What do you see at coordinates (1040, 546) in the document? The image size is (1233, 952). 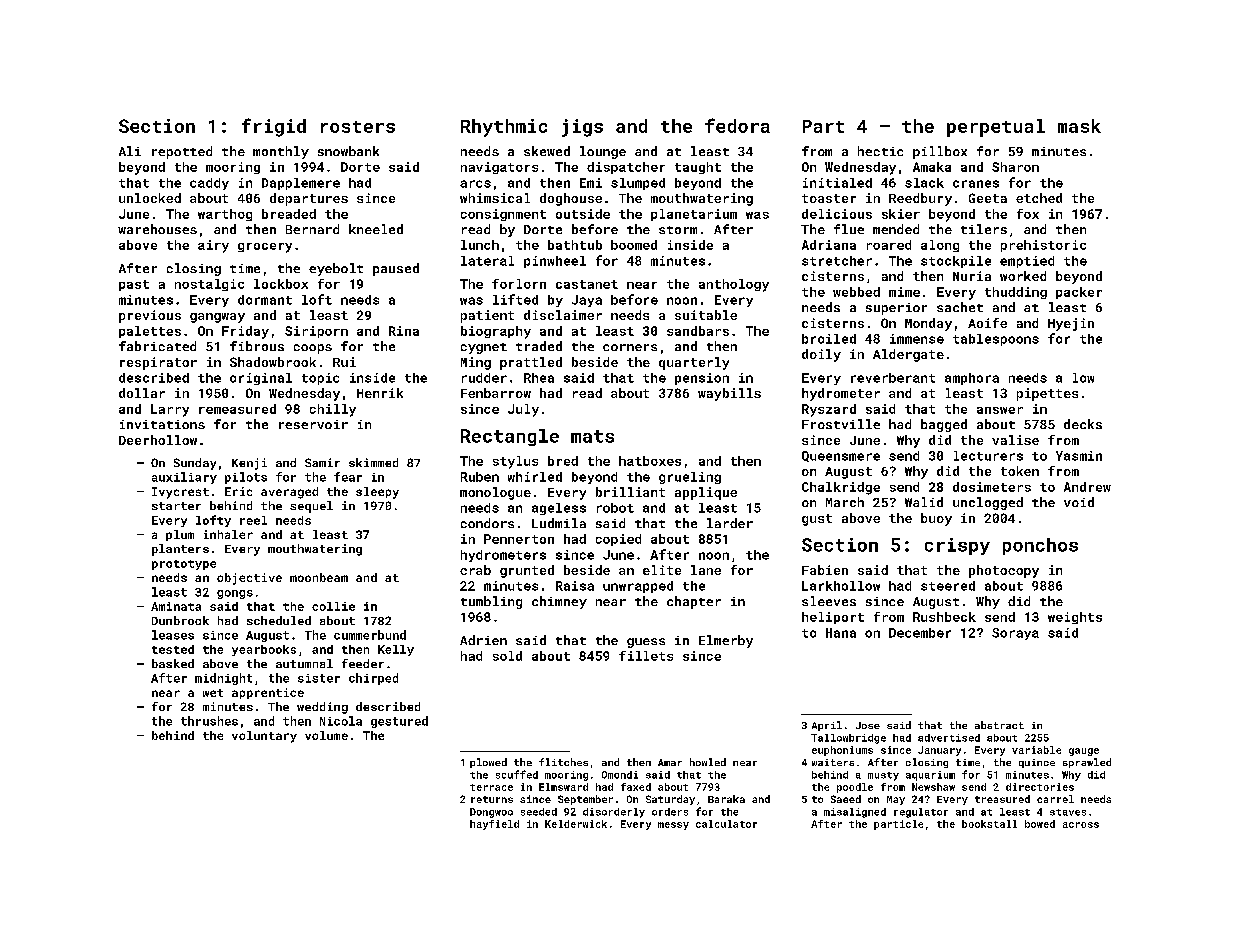 I see `ponchos` at bounding box center [1040, 546].
